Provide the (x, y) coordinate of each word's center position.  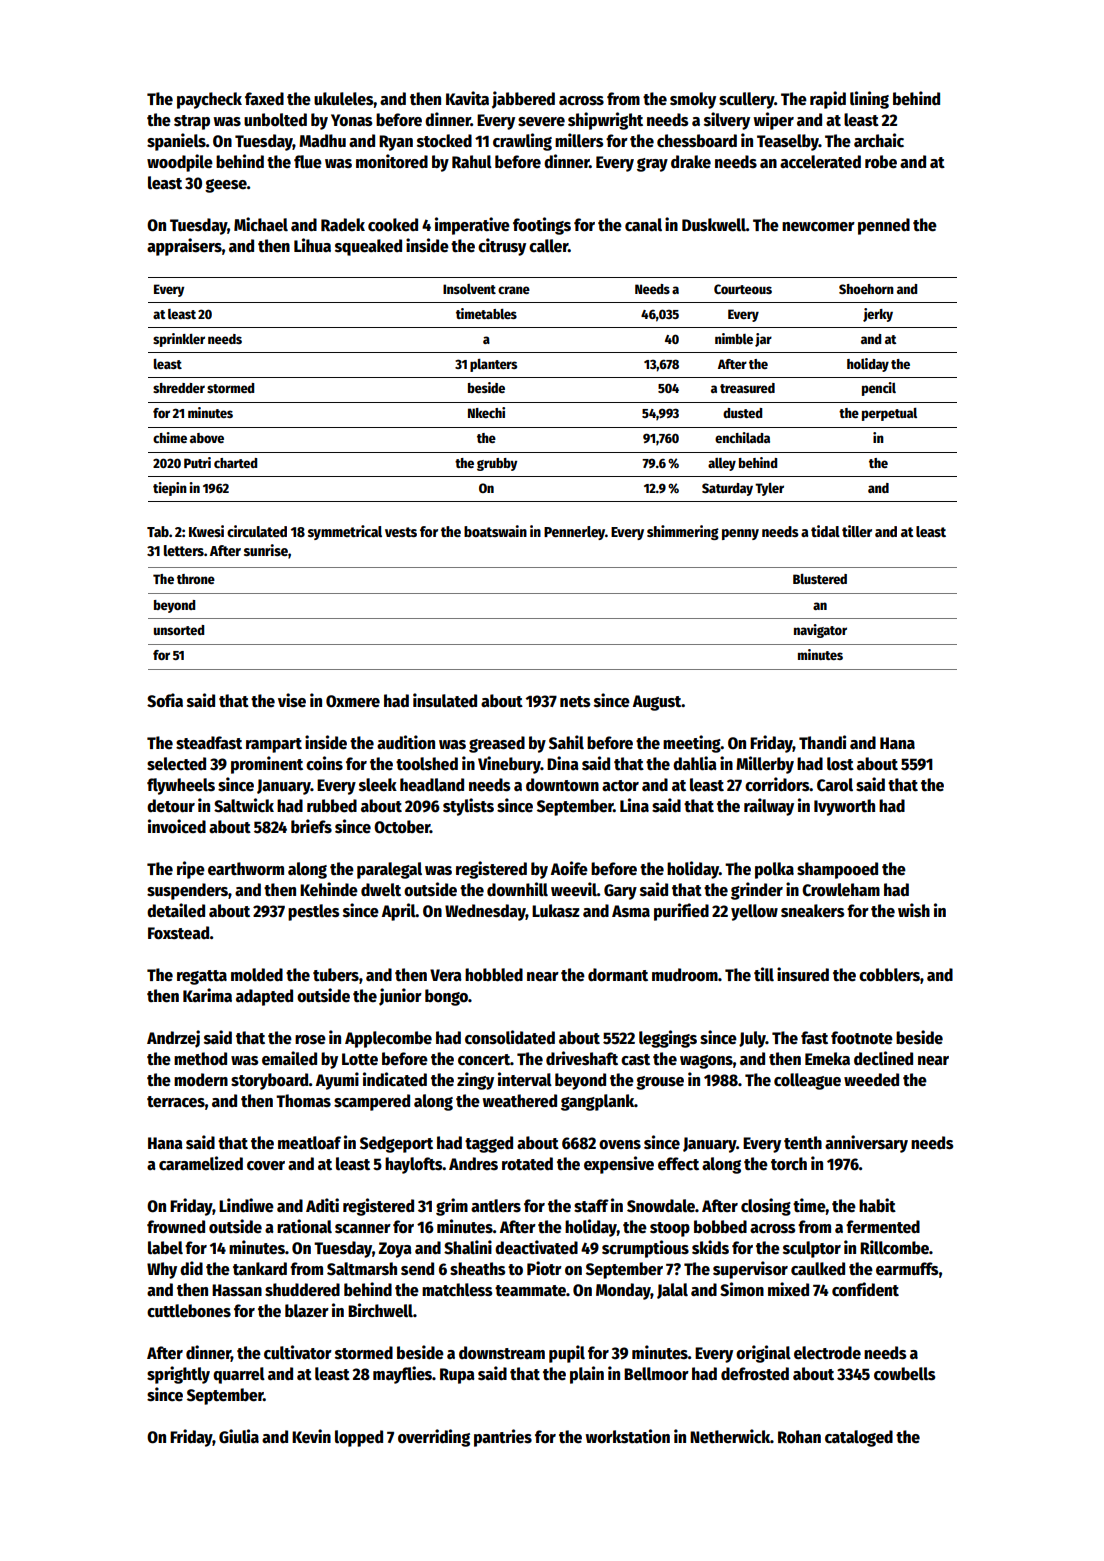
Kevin (311, 1436)
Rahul (472, 162)
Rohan (799, 1437)
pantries (503, 1438)
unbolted (275, 120)
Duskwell (714, 225)
